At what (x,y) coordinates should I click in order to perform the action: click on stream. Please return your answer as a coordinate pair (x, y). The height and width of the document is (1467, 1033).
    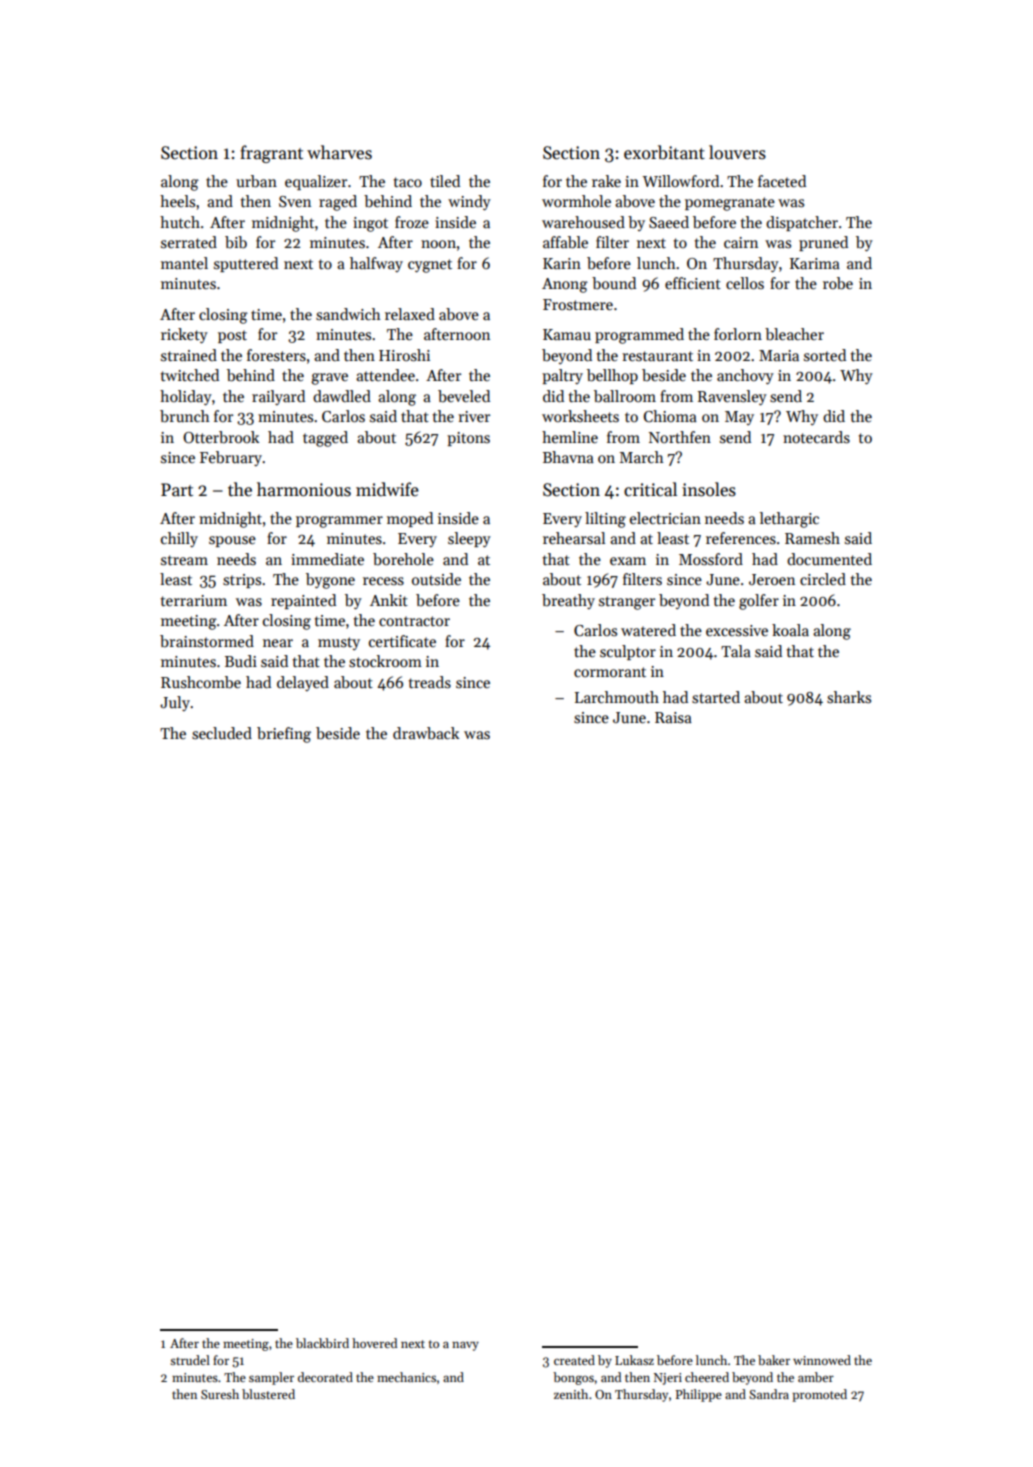
    Looking at the image, I should click on (184, 560).
